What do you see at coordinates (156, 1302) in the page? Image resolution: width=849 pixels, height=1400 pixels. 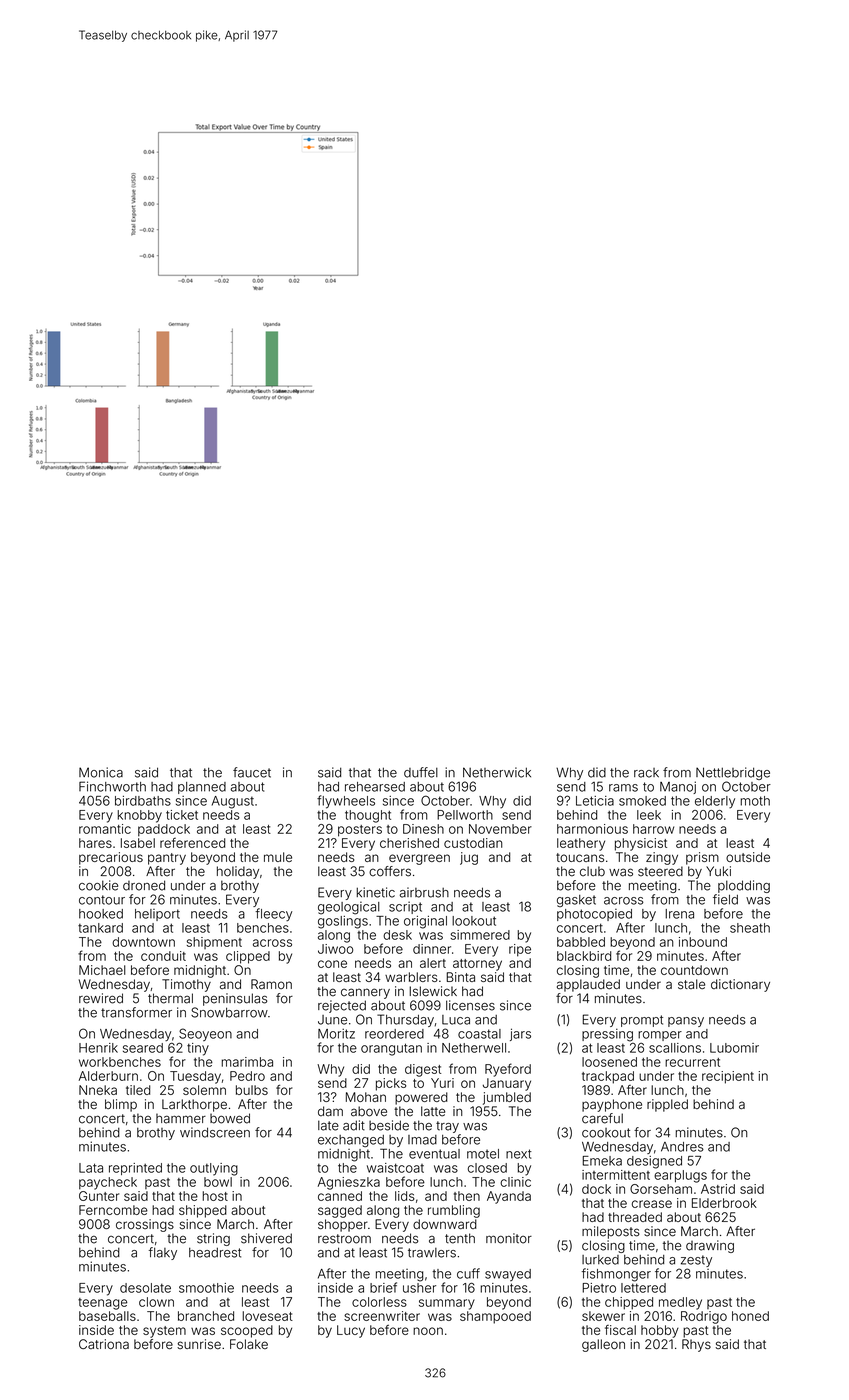 I see `clown` at bounding box center [156, 1302].
